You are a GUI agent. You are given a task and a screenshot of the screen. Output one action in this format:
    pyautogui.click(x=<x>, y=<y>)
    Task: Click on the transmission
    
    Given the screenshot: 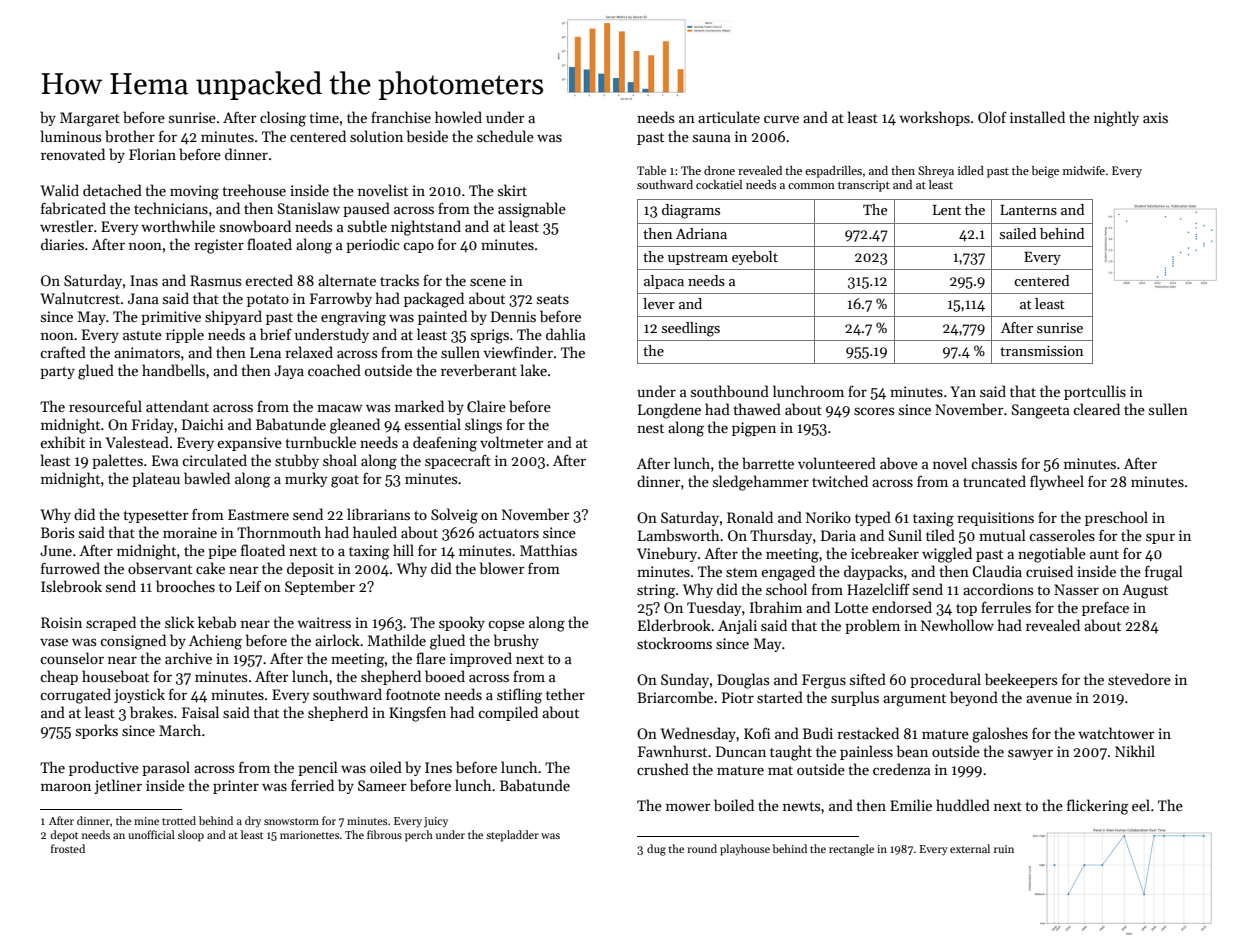 What is the action you would take?
    pyautogui.click(x=1041, y=350)
